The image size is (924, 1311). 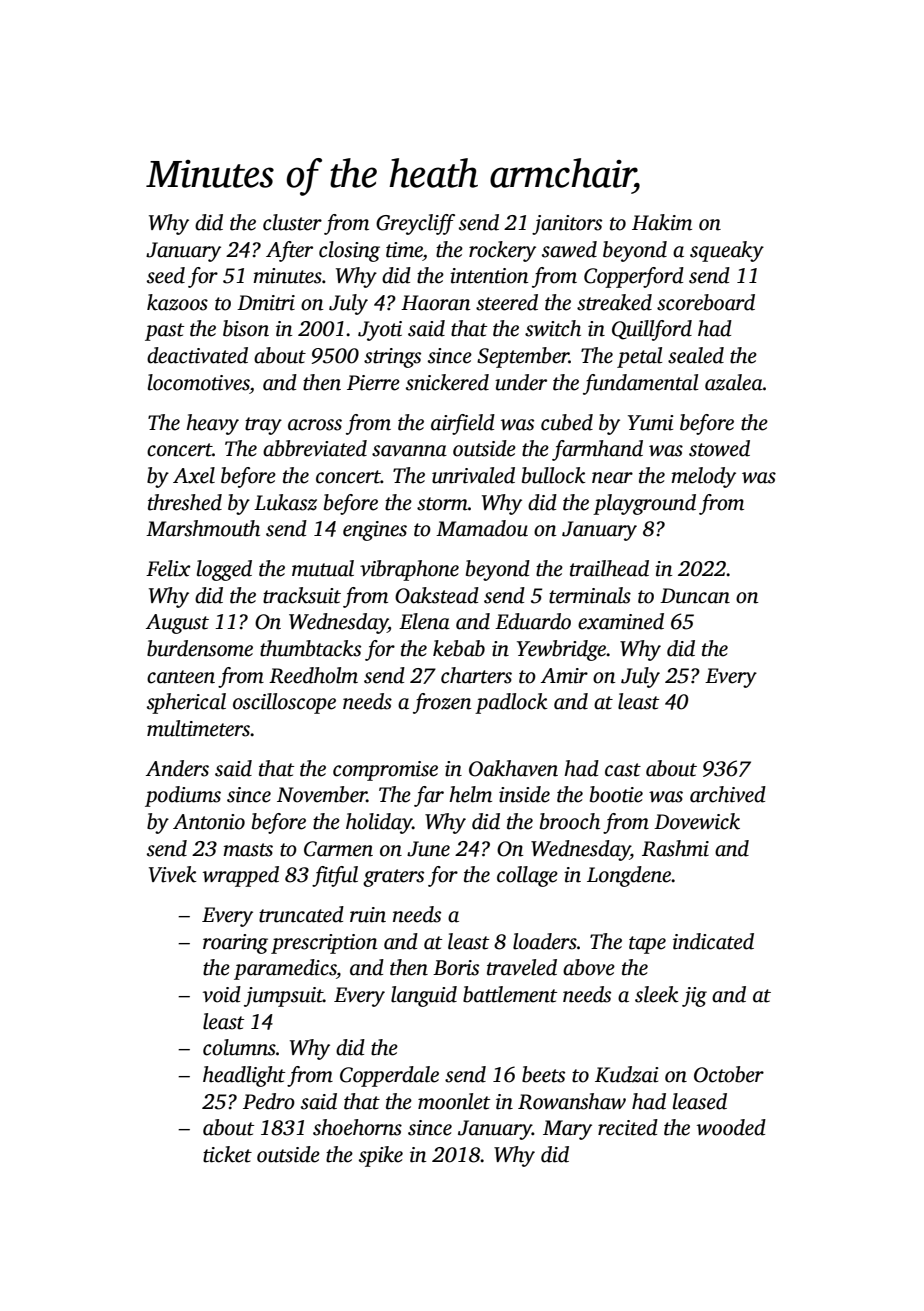 What do you see at coordinates (381, 1156) in the screenshot?
I see `spike` at bounding box center [381, 1156].
